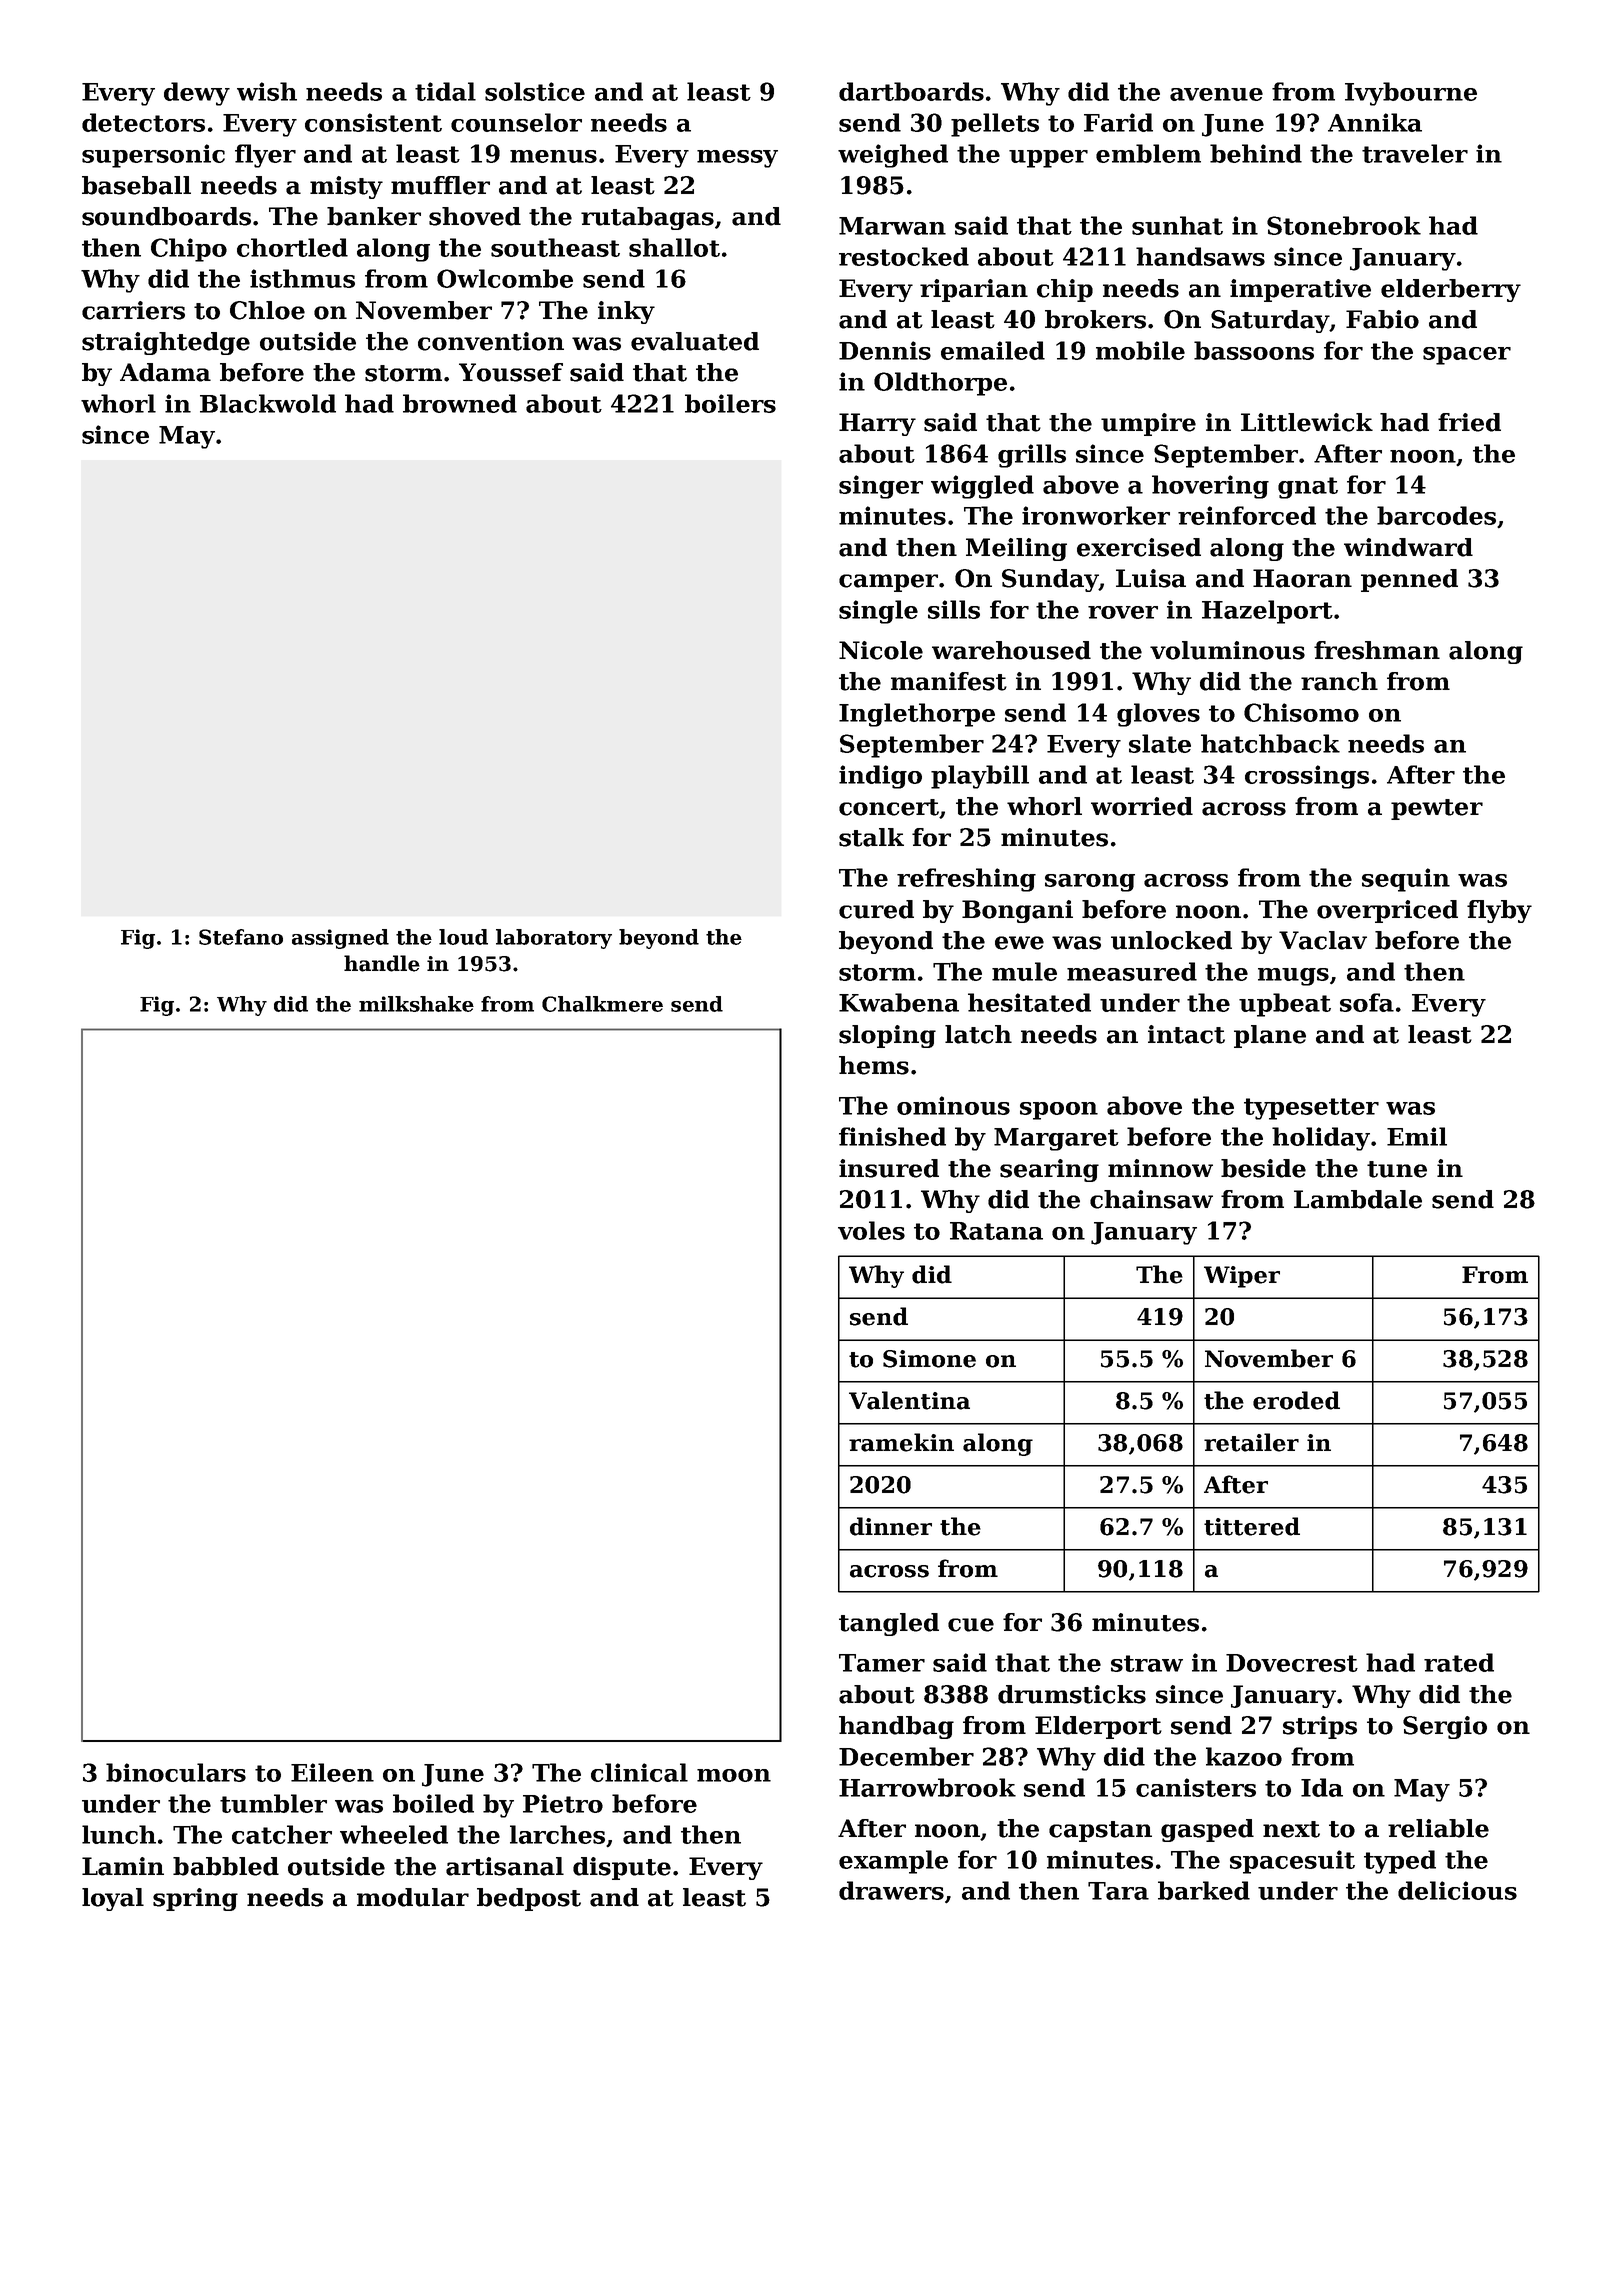 This image has height=2292, width=1620. What do you see at coordinates (1307, 777) in the image?
I see `crossings` at bounding box center [1307, 777].
